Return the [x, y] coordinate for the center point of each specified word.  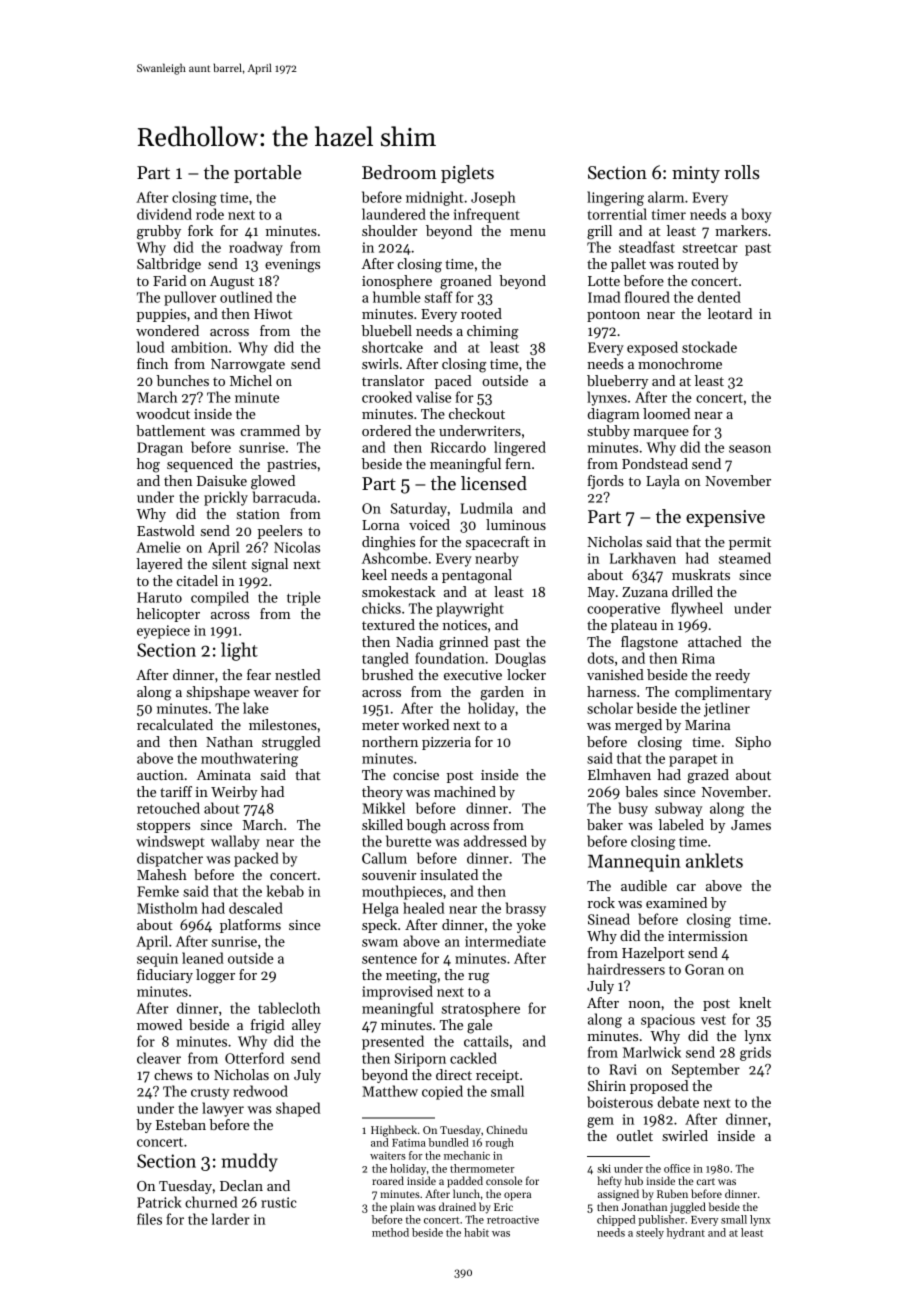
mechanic [467, 1155]
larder [231, 1219]
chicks [381, 608]
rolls [742, 172]
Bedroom [399, 172]
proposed [659, 1087]
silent [229, 563]
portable [267, 174]
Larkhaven [643, 558]
